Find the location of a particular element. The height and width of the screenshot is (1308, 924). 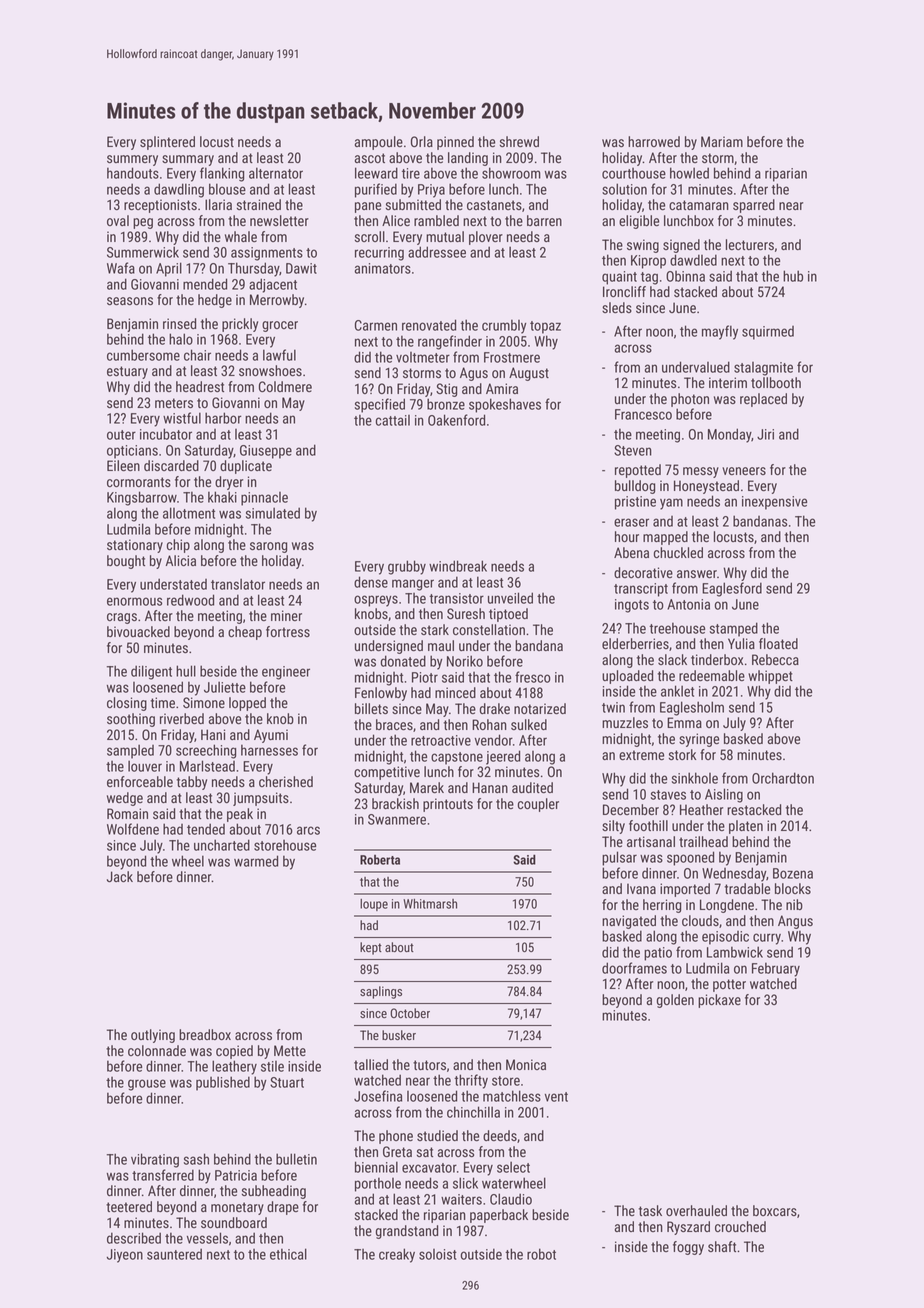

whale is located at coordinates (241, 236).
